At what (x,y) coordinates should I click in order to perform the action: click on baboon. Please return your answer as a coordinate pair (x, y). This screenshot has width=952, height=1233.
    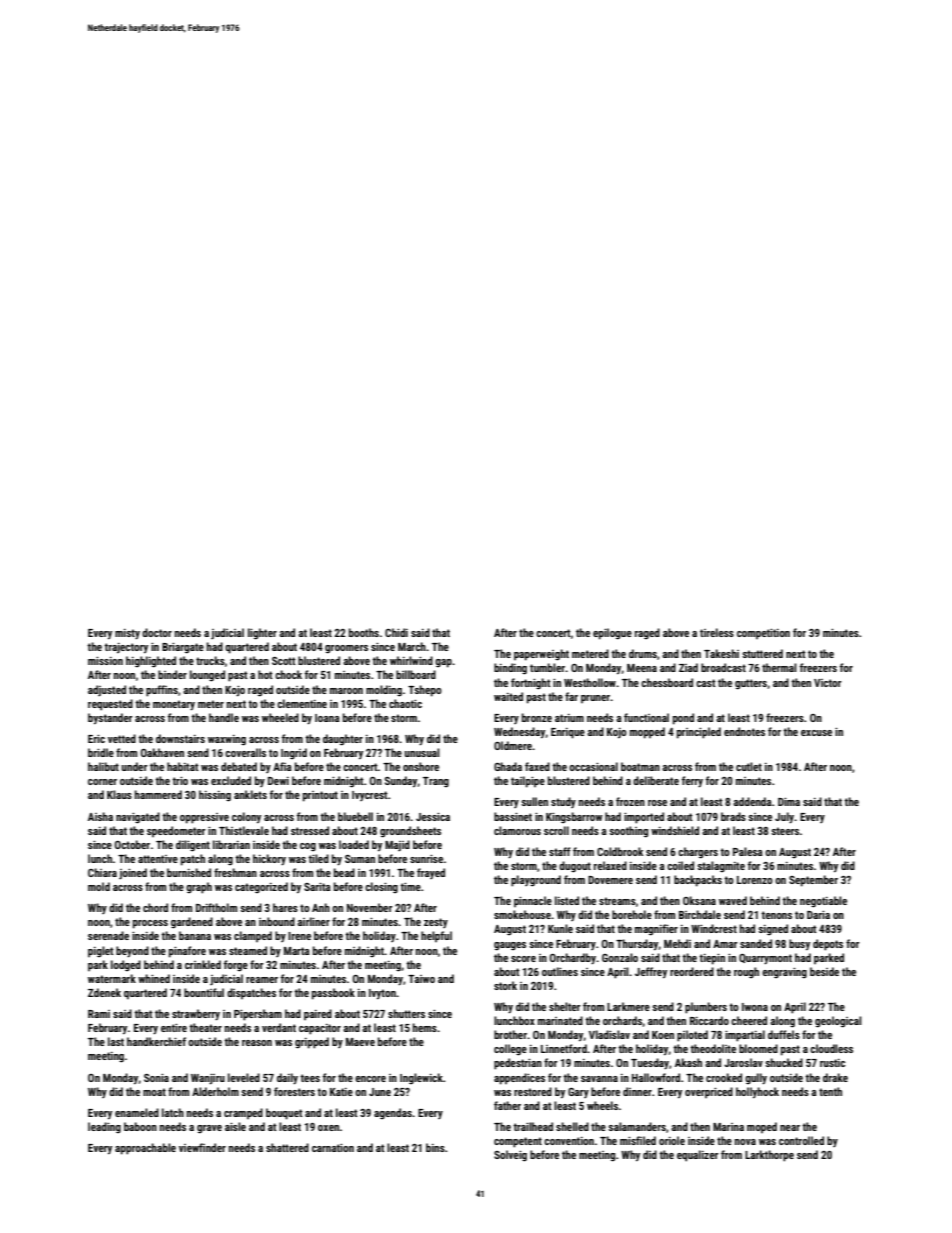
    Looking at the image, I should click on (140, 1126).
